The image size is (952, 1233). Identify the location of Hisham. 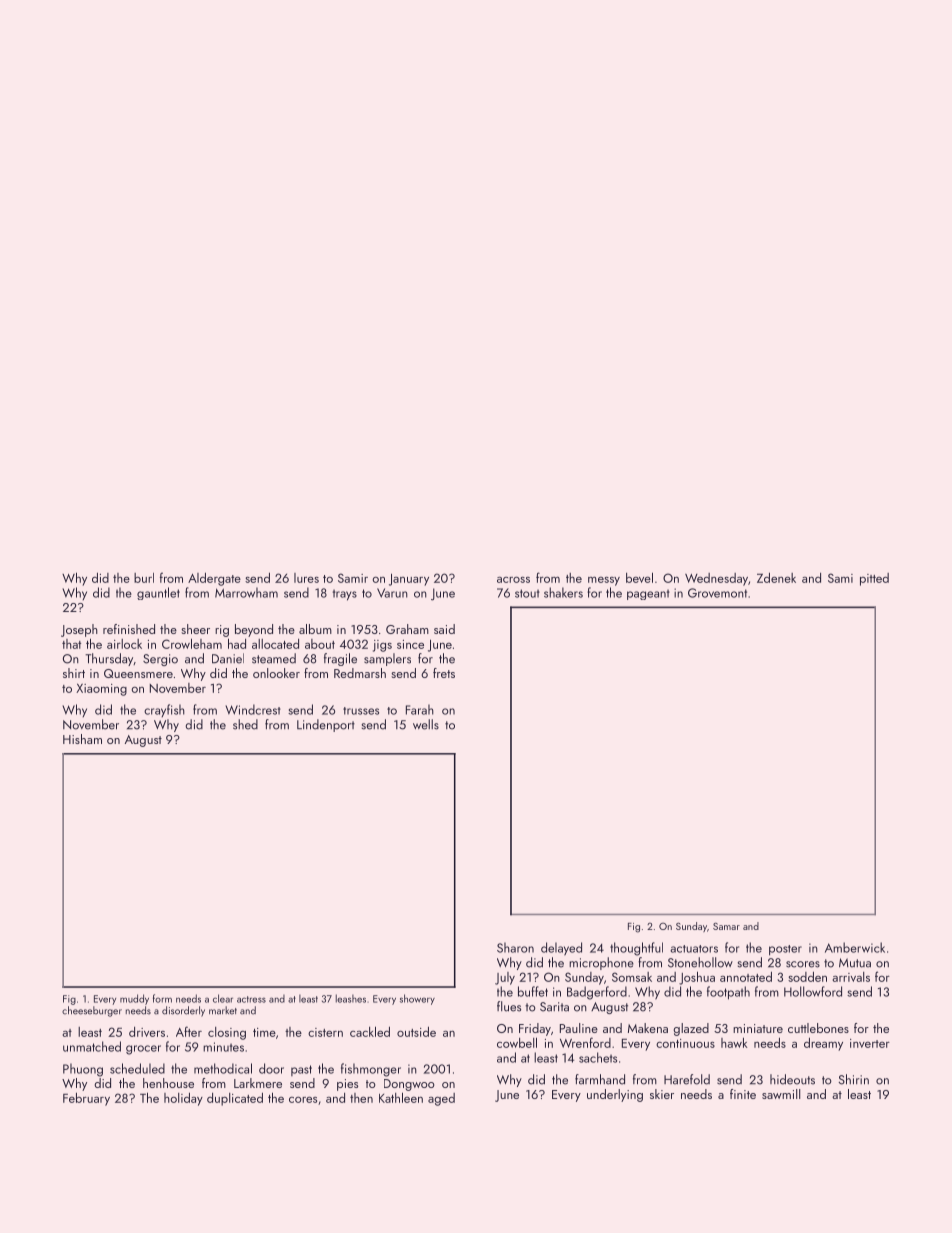
(82, 739).
